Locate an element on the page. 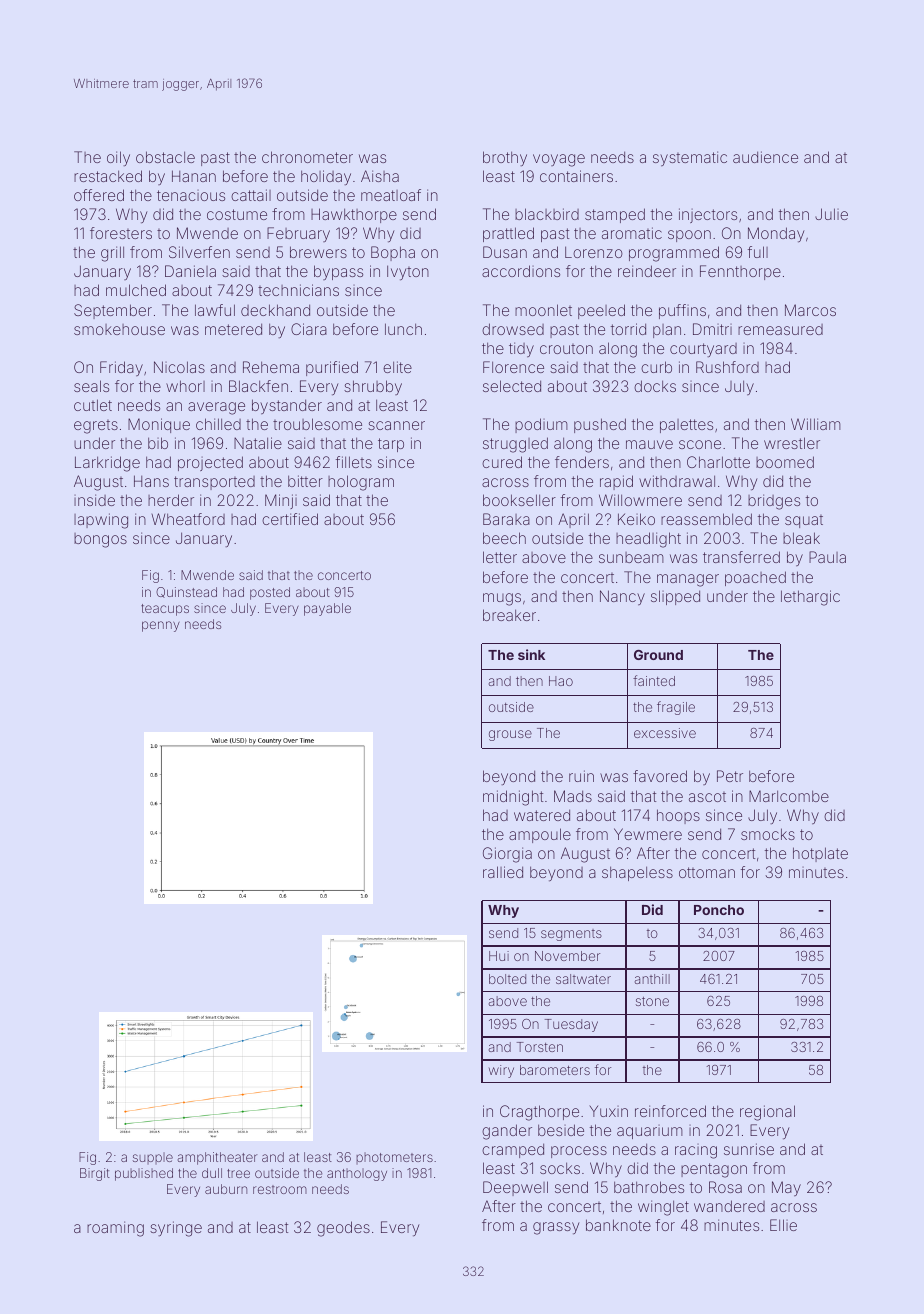 Image resolution: width=924 pixels, height=1314 pixels. lunch is located at coordinates (403, 329).
